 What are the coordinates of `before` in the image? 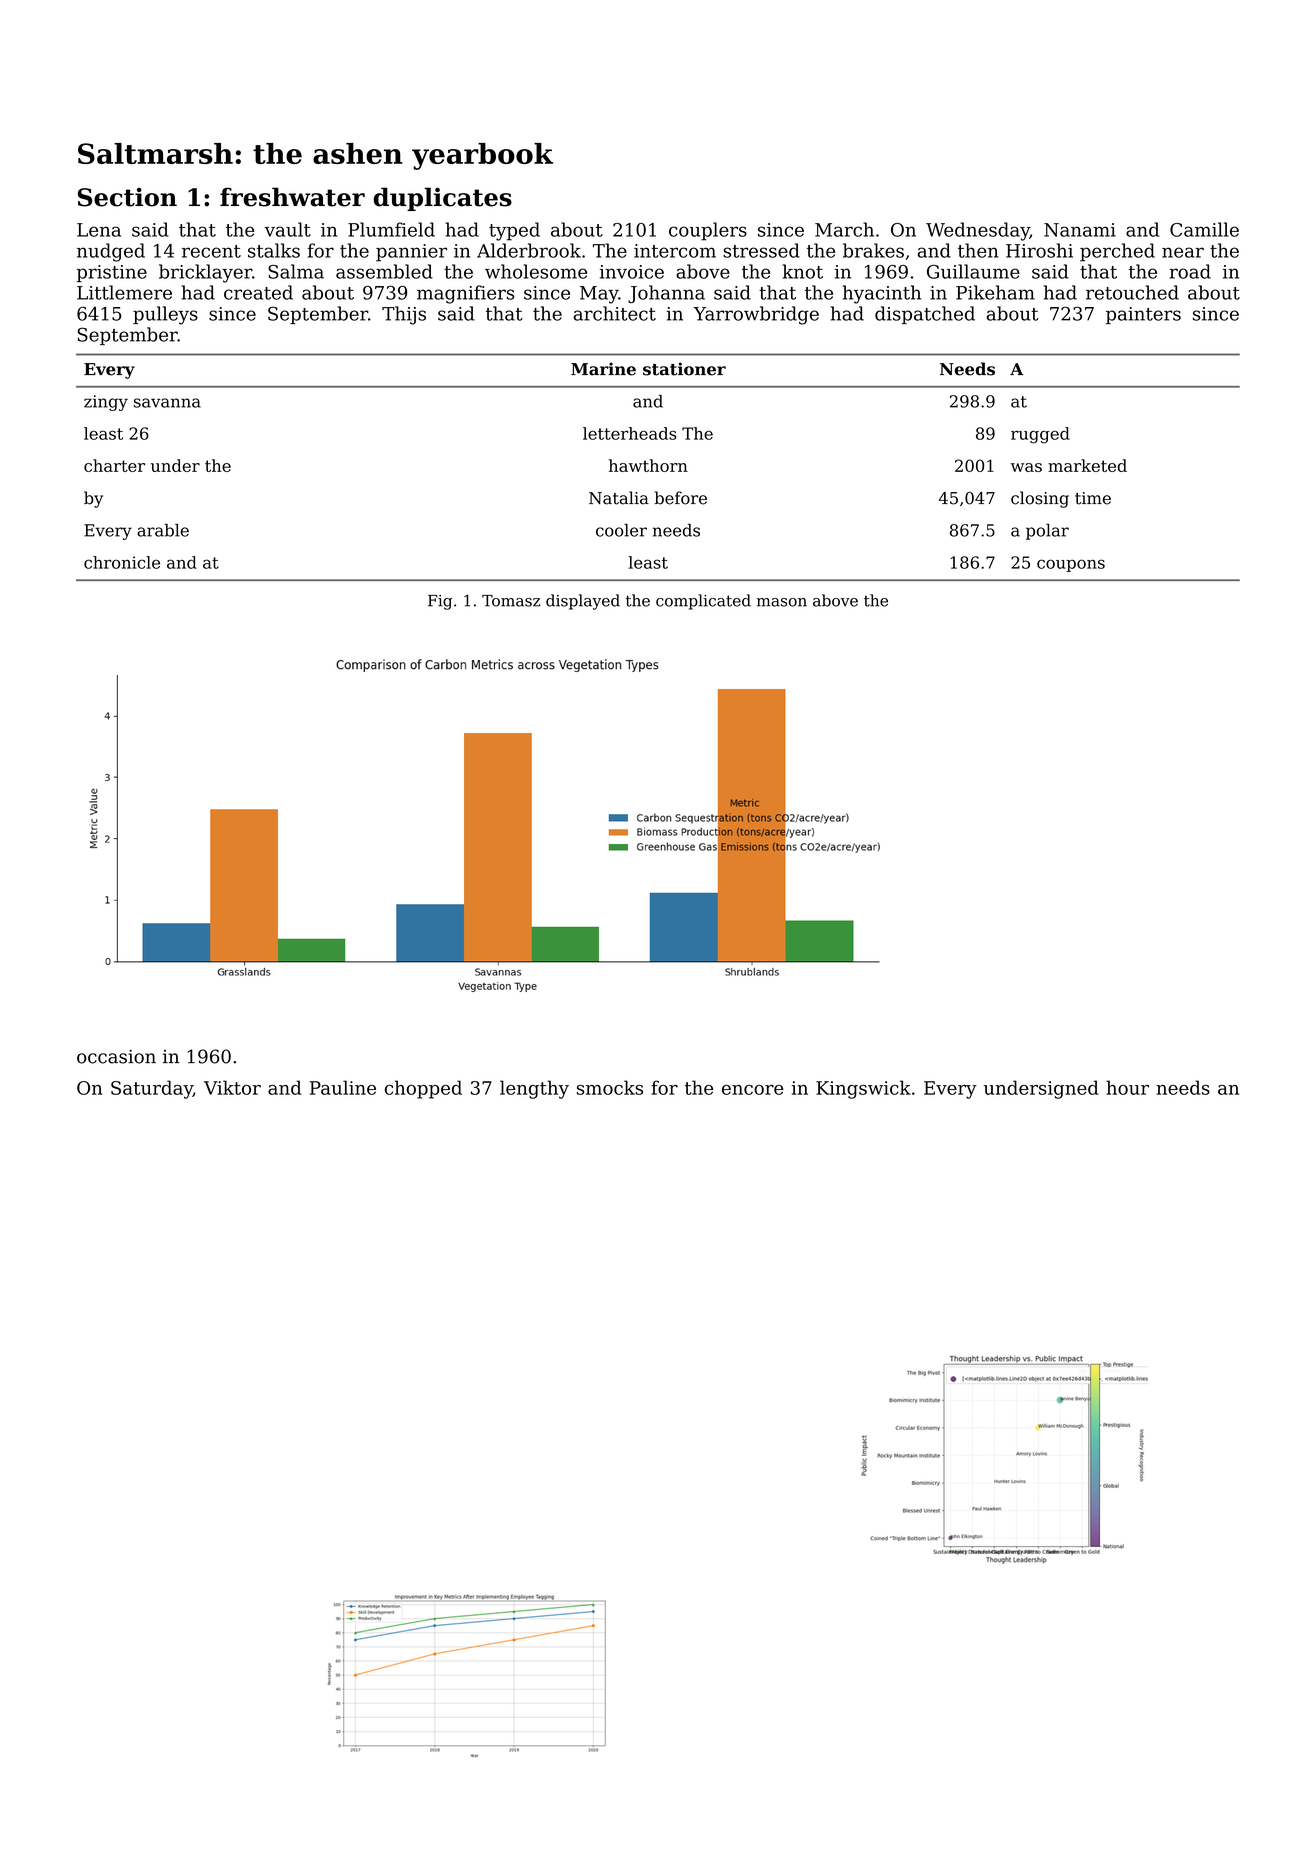 It's located at (680, 498).
